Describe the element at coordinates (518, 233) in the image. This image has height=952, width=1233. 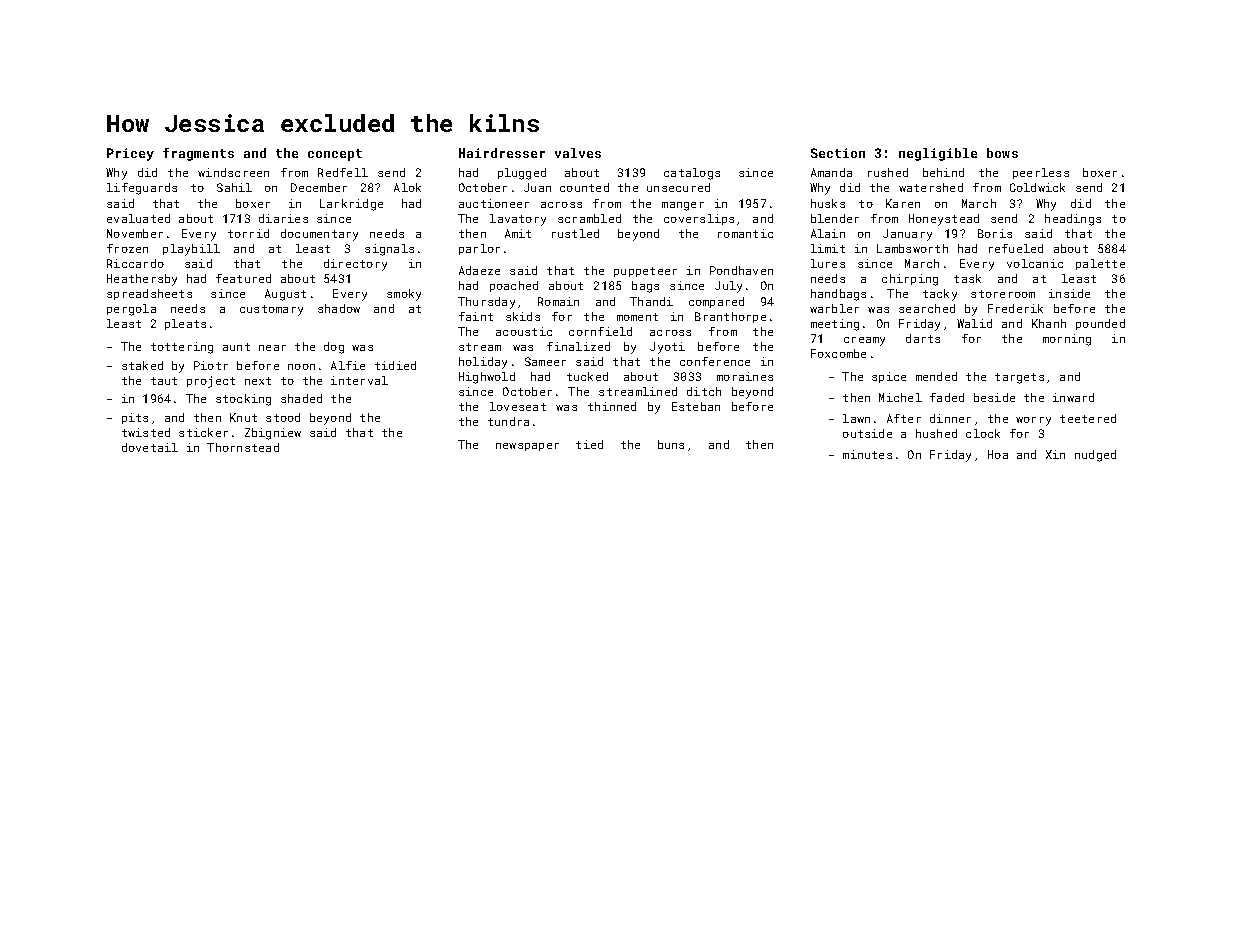
I see `Amit` at that location.
